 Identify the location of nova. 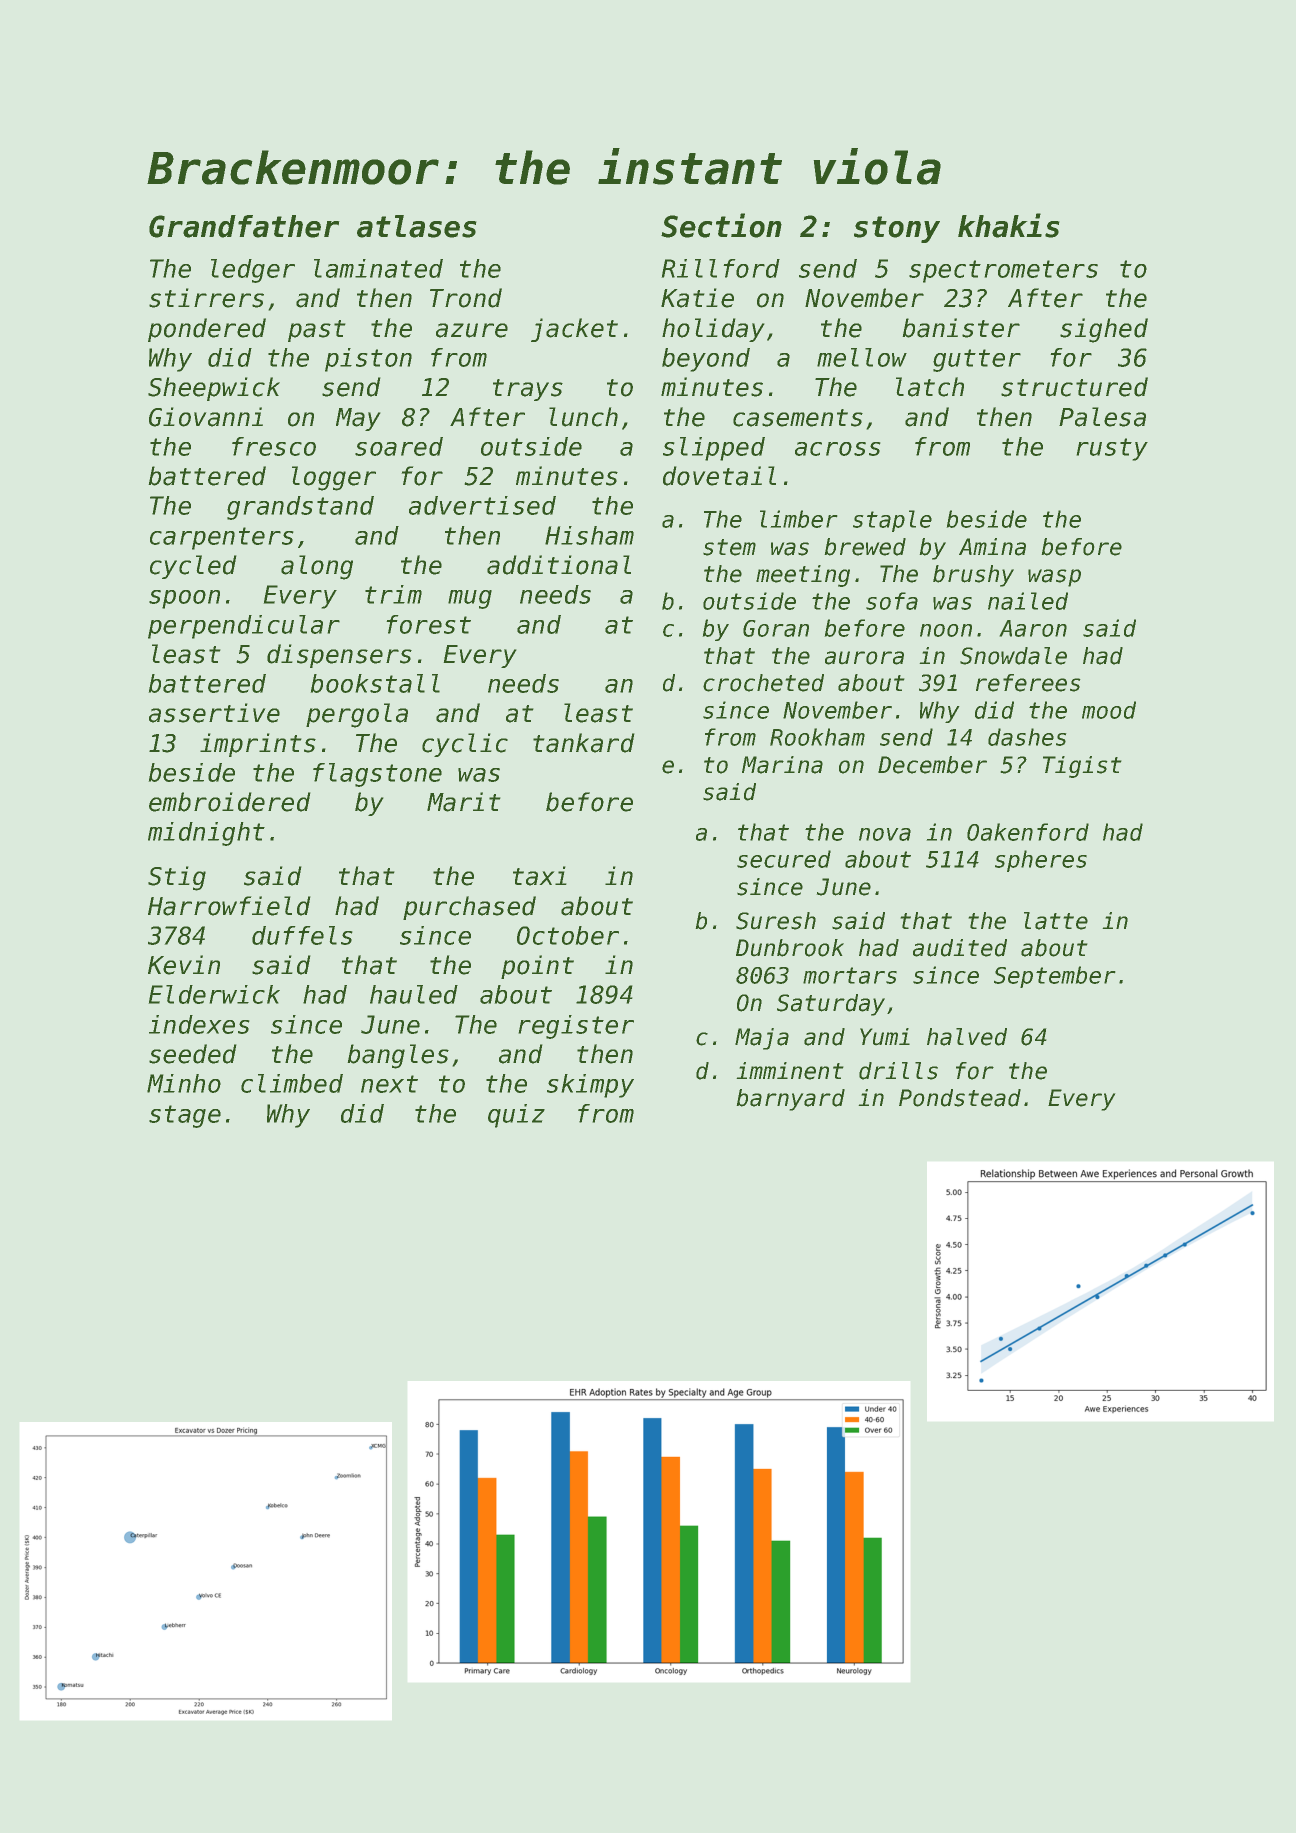
(885, 834).
